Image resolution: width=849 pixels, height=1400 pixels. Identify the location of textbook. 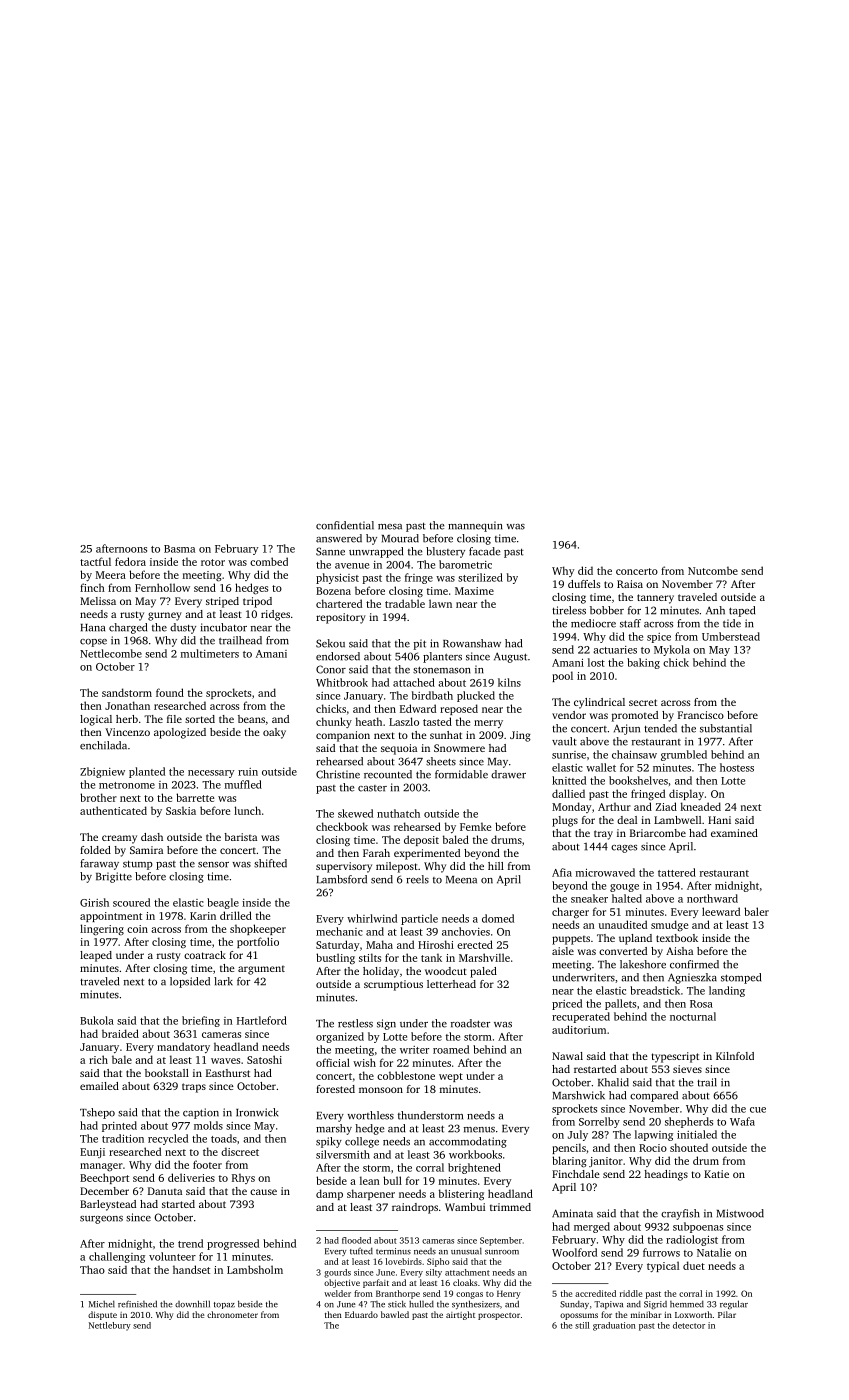
(677, 938).
